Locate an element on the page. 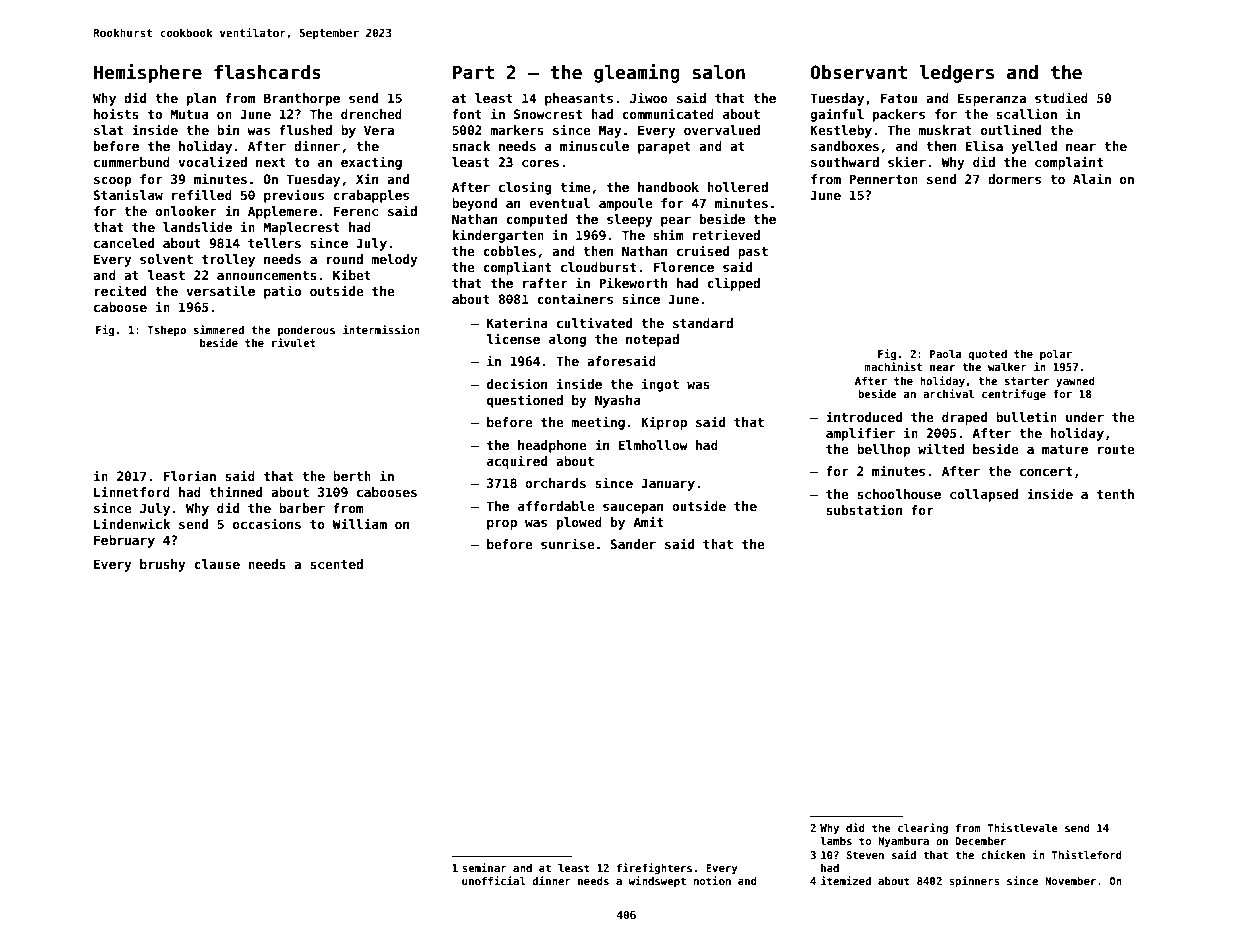 This image has height=952, width=1233. windswept is located at coordinates (657, 881).
